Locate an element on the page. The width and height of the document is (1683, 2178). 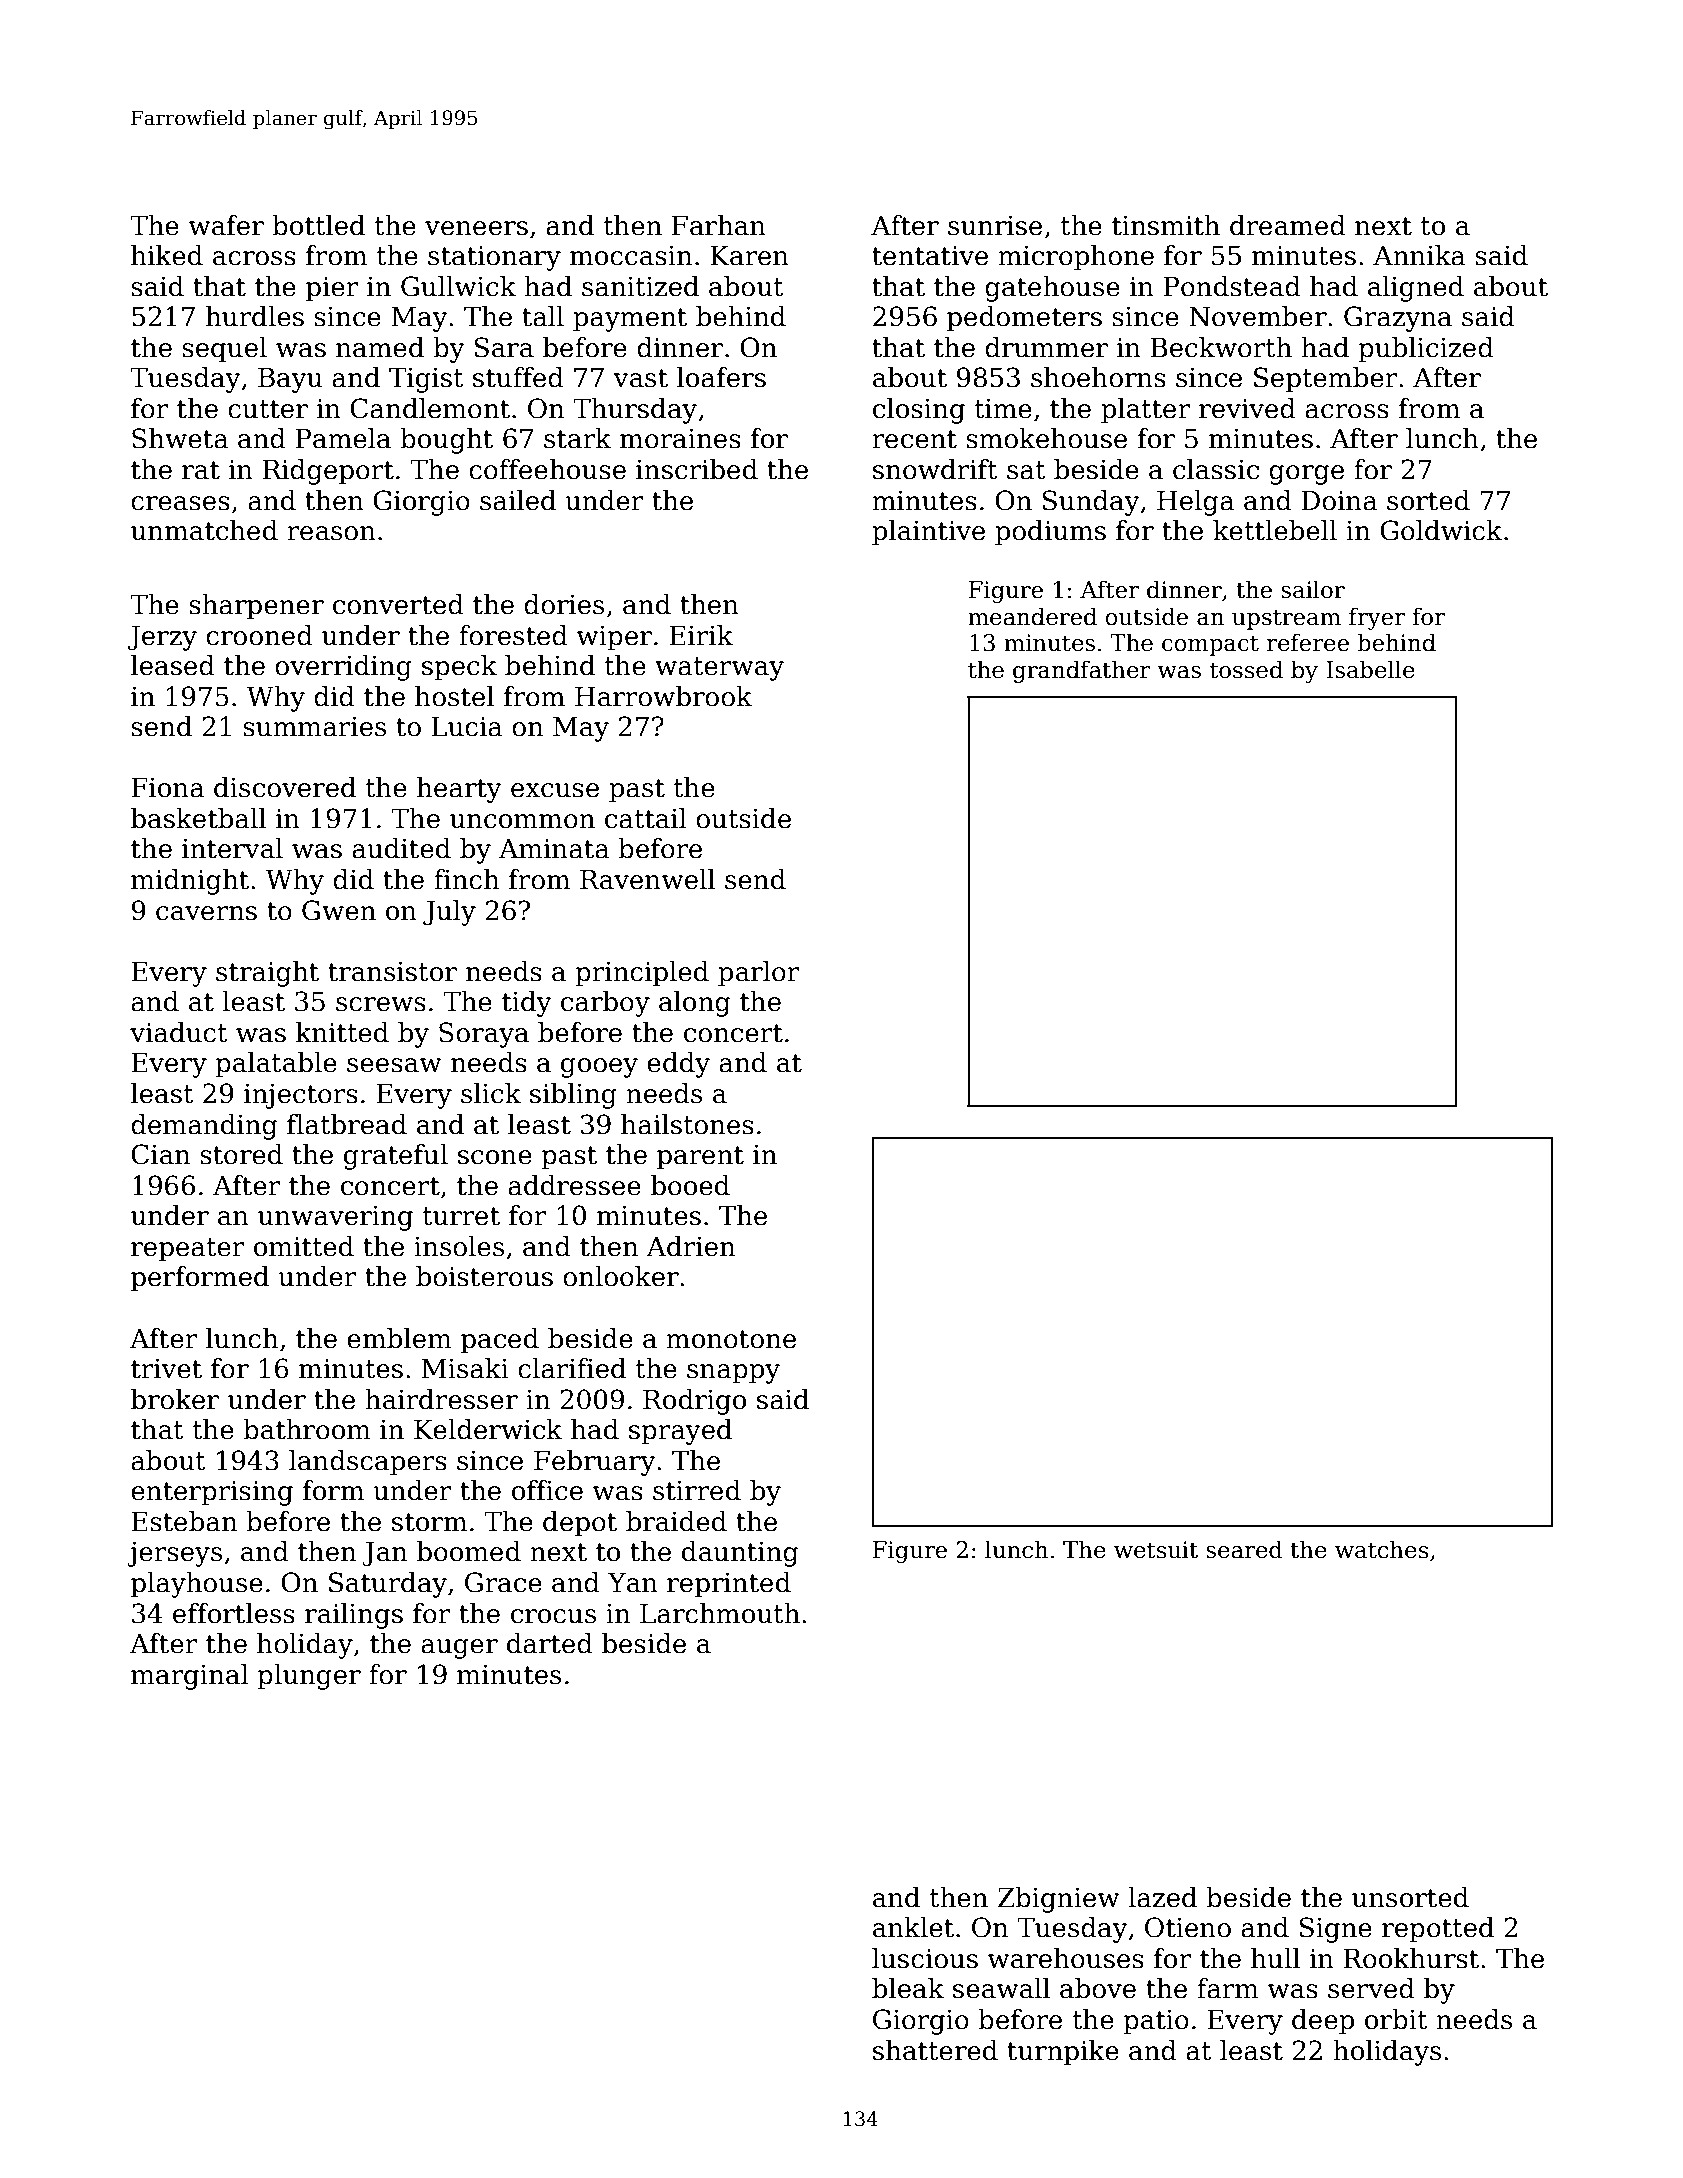
trivet is located at coordinates (166, 1369).
